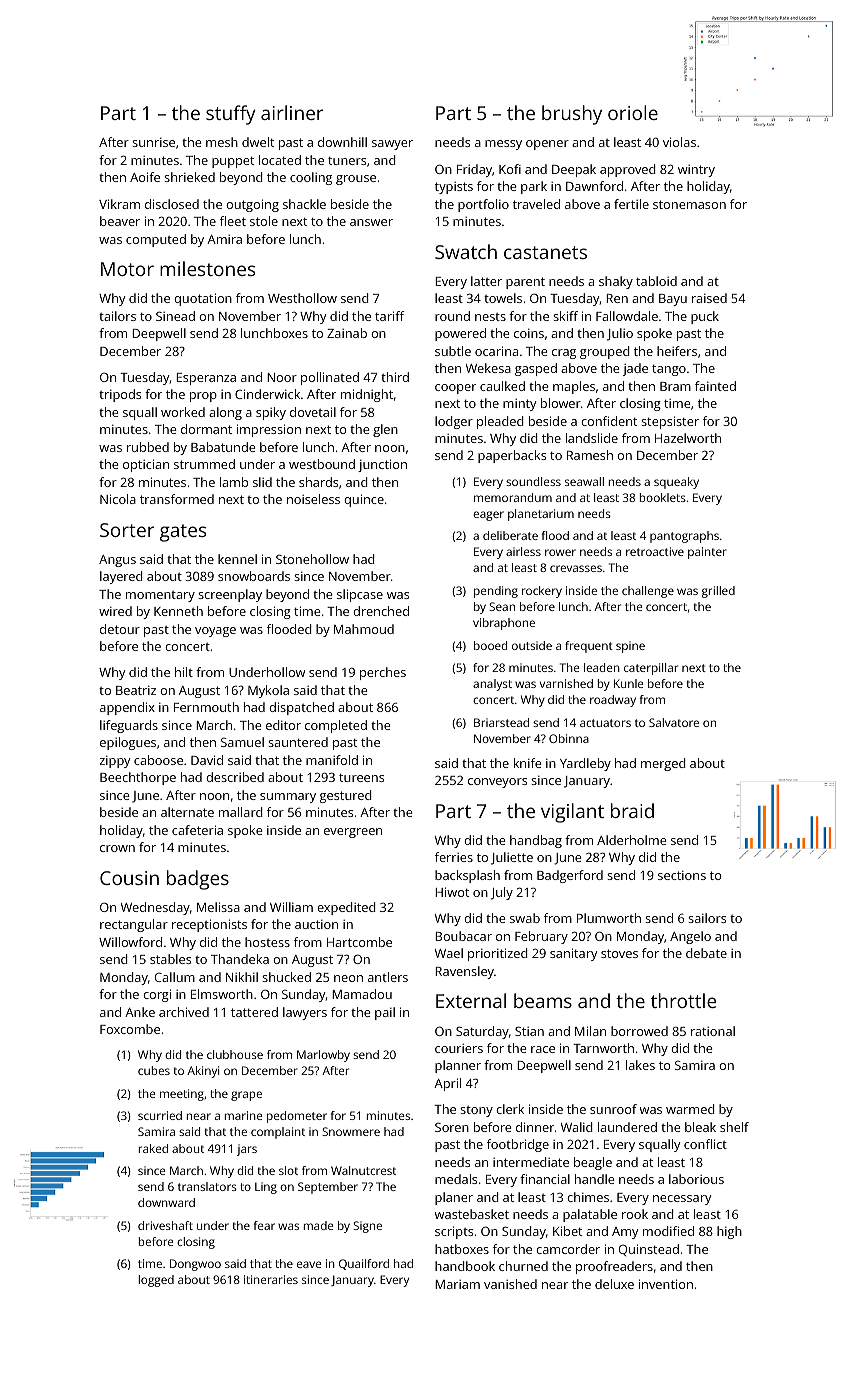 This screenshot has width=849, height=1400. Describe the element at coordinates (247, 1150) in the screenshot. I see `jars` at that location.
